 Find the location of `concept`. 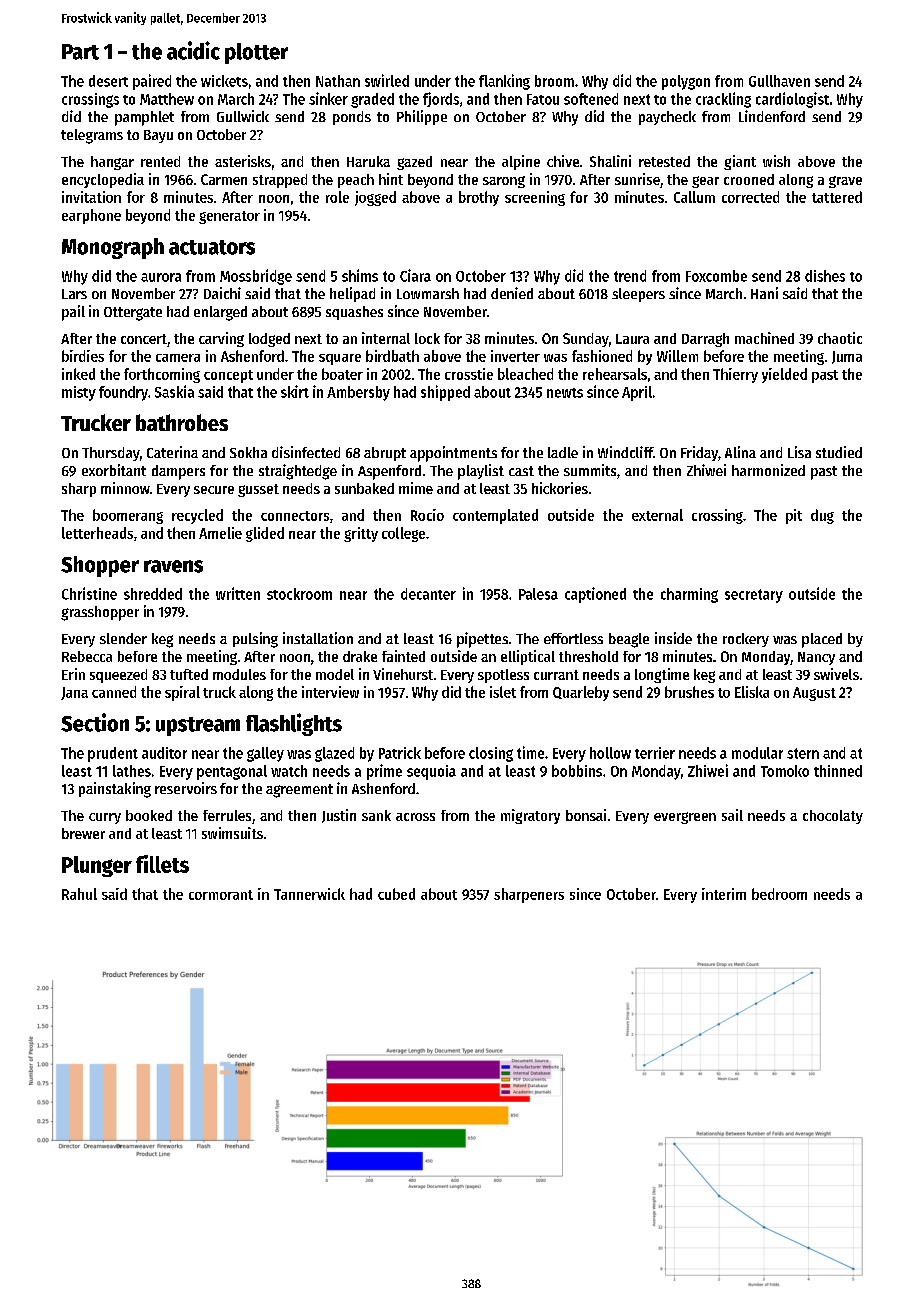

concept is located at coordinates (228, 376).
